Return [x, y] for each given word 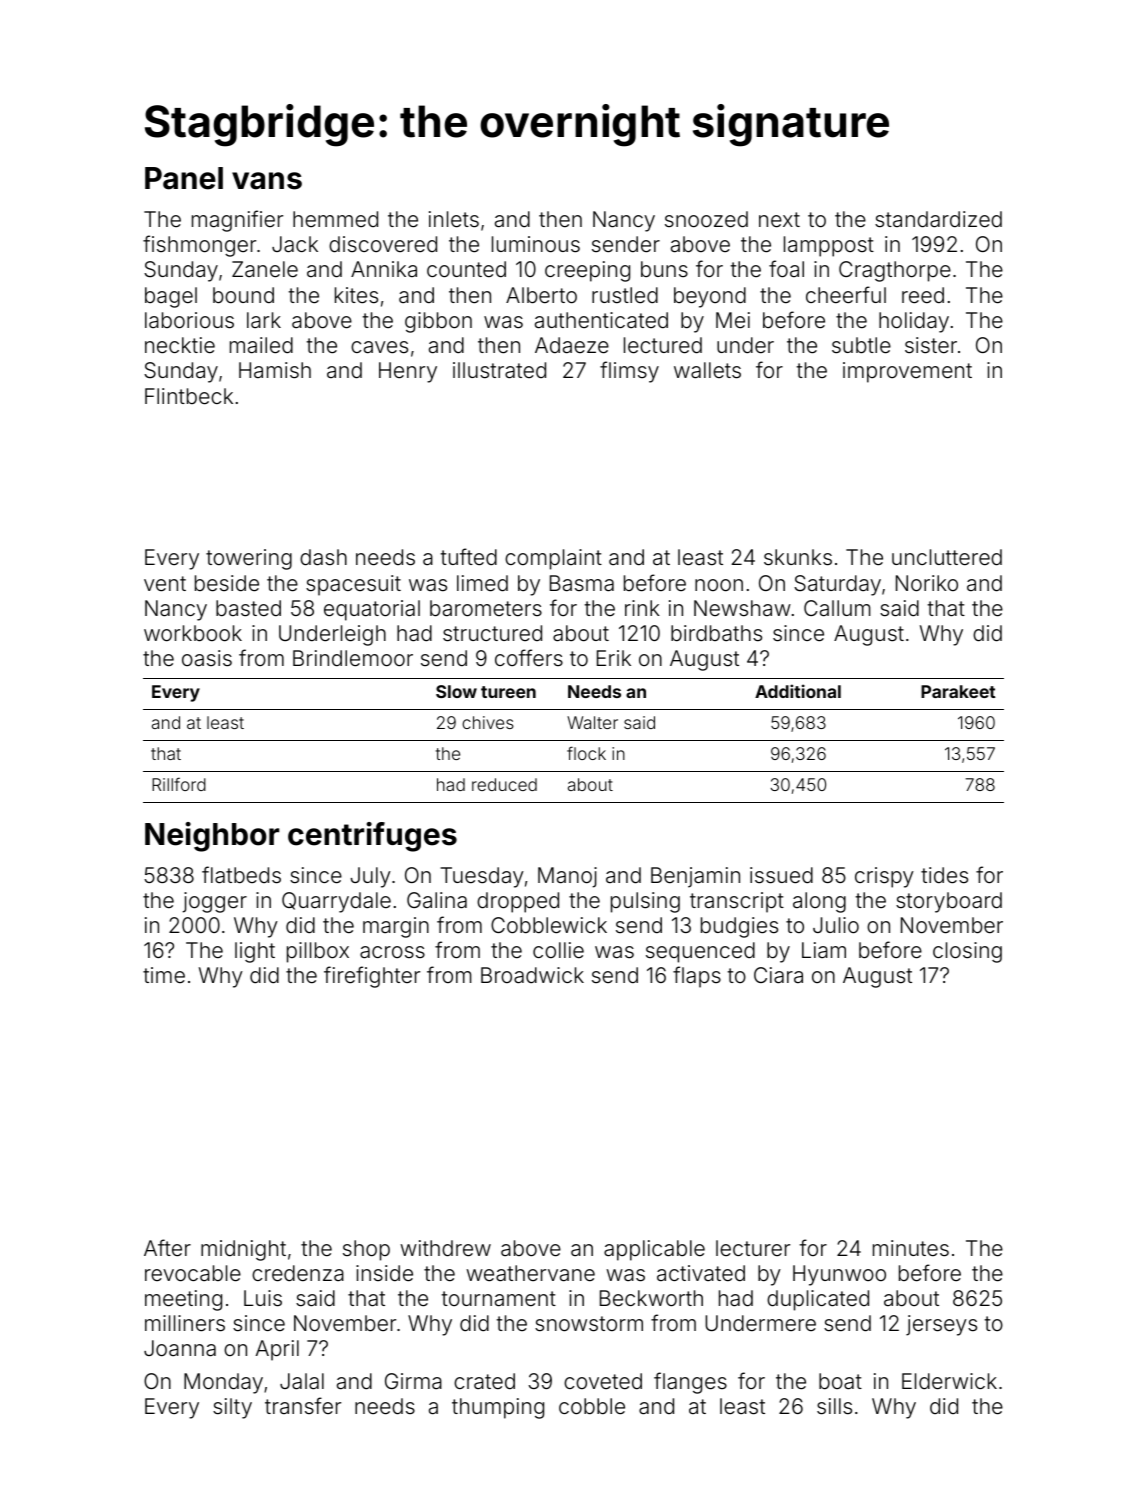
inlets [454, 219]
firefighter [372, 977]
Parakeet [958, 691]
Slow [456, 691]
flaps [697, 977]
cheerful [846, 295]
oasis [207, 658]
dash [323, 557]
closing [967, 952]
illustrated [499, 370]
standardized [938, 219]
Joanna [180, 1348]
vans [267, 181]
